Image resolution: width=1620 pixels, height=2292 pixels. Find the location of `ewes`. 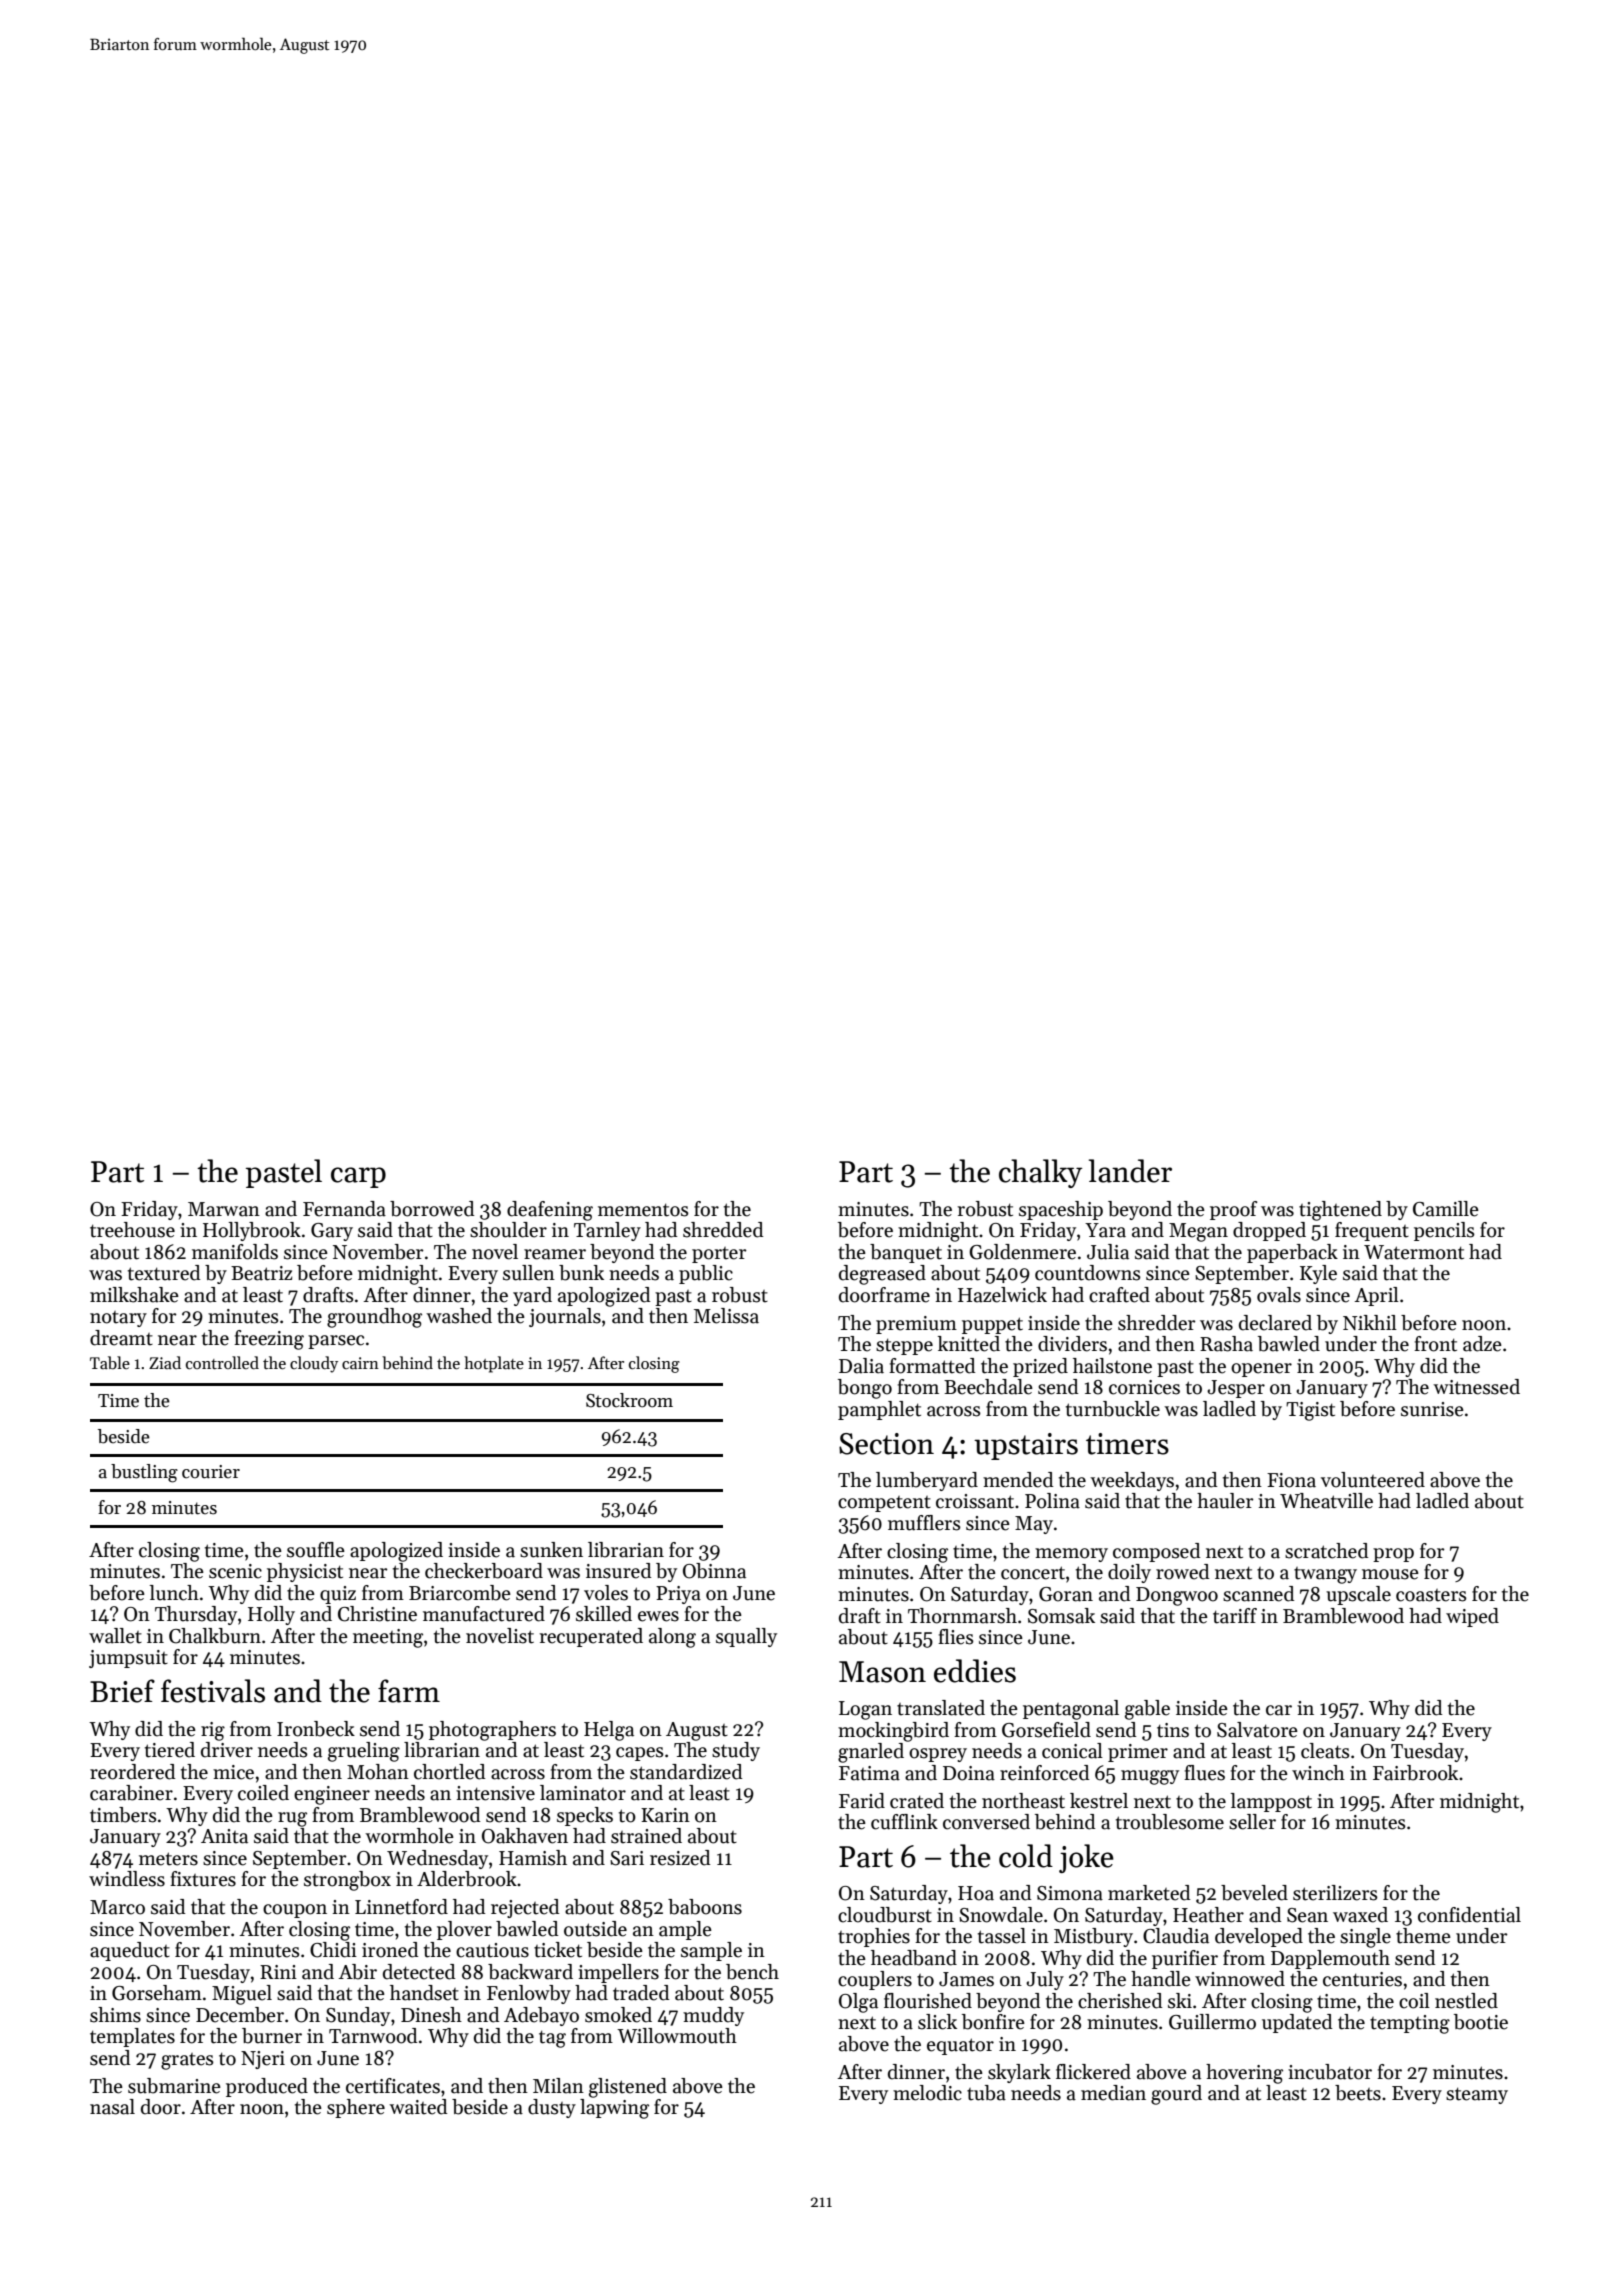

ewes is located at coordinates (658, 1616).
